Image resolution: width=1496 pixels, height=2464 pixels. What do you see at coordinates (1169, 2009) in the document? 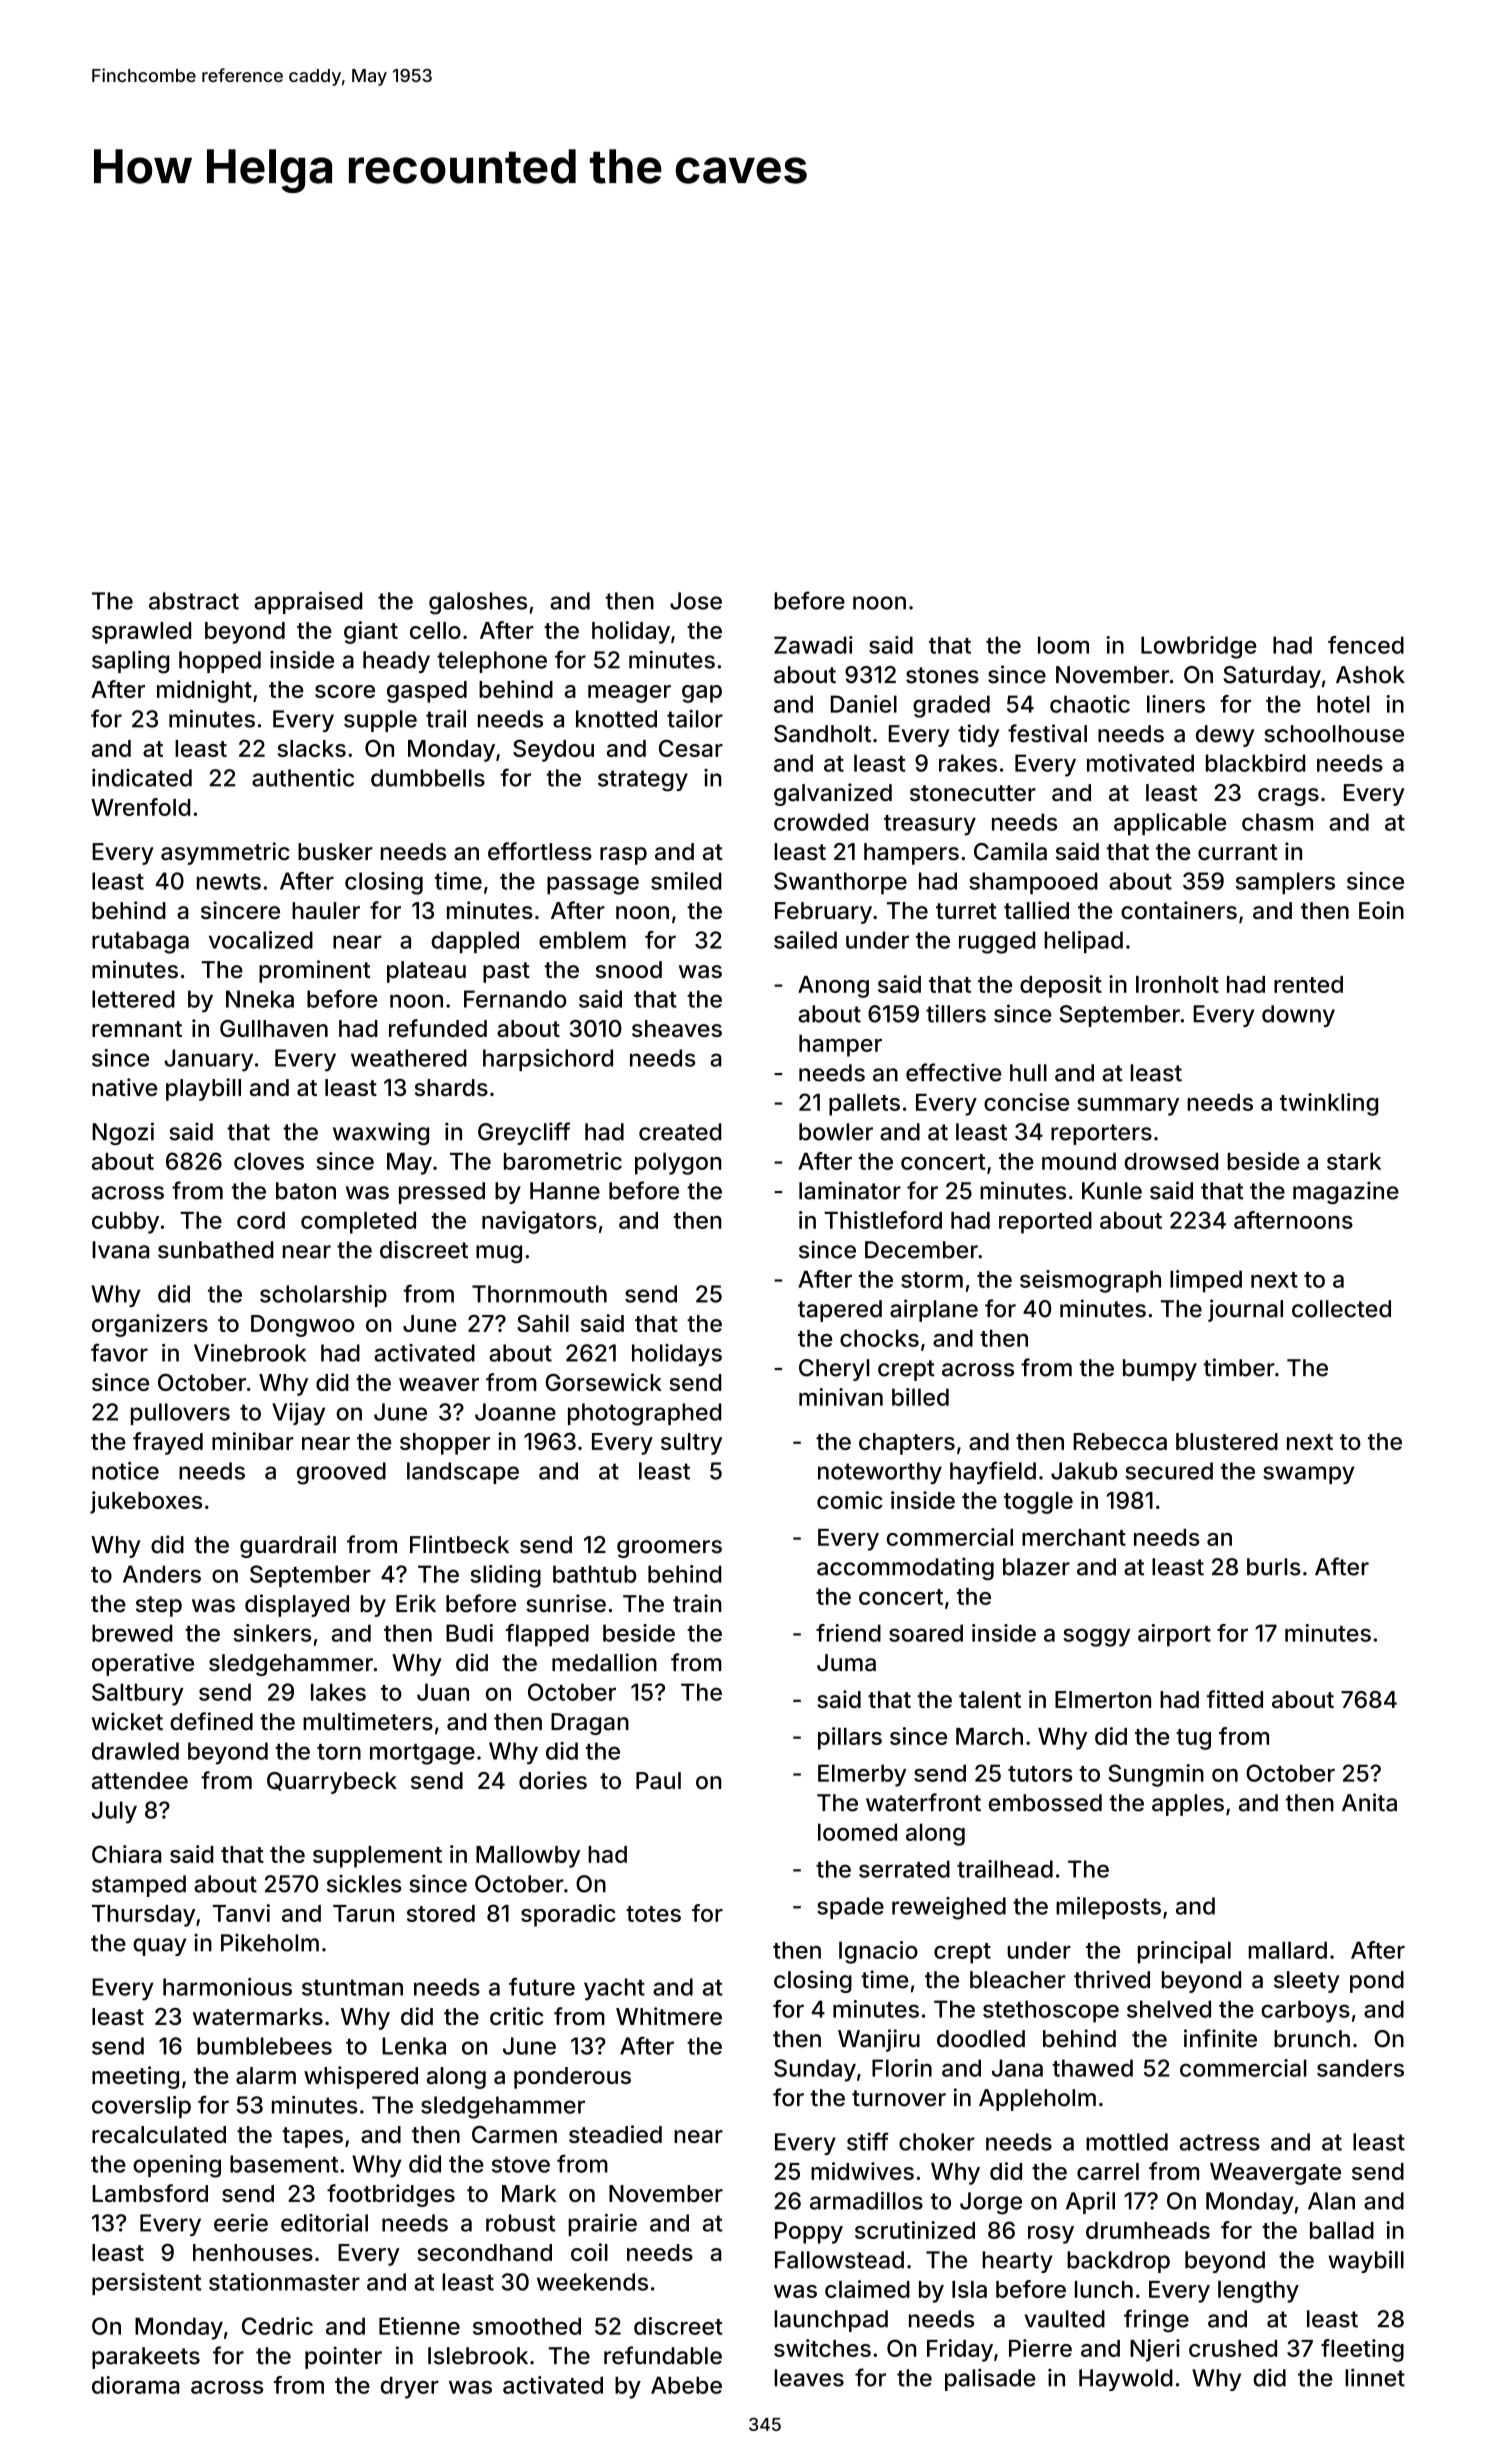
I see `shelved` at bounding box center [1169, 2009].
